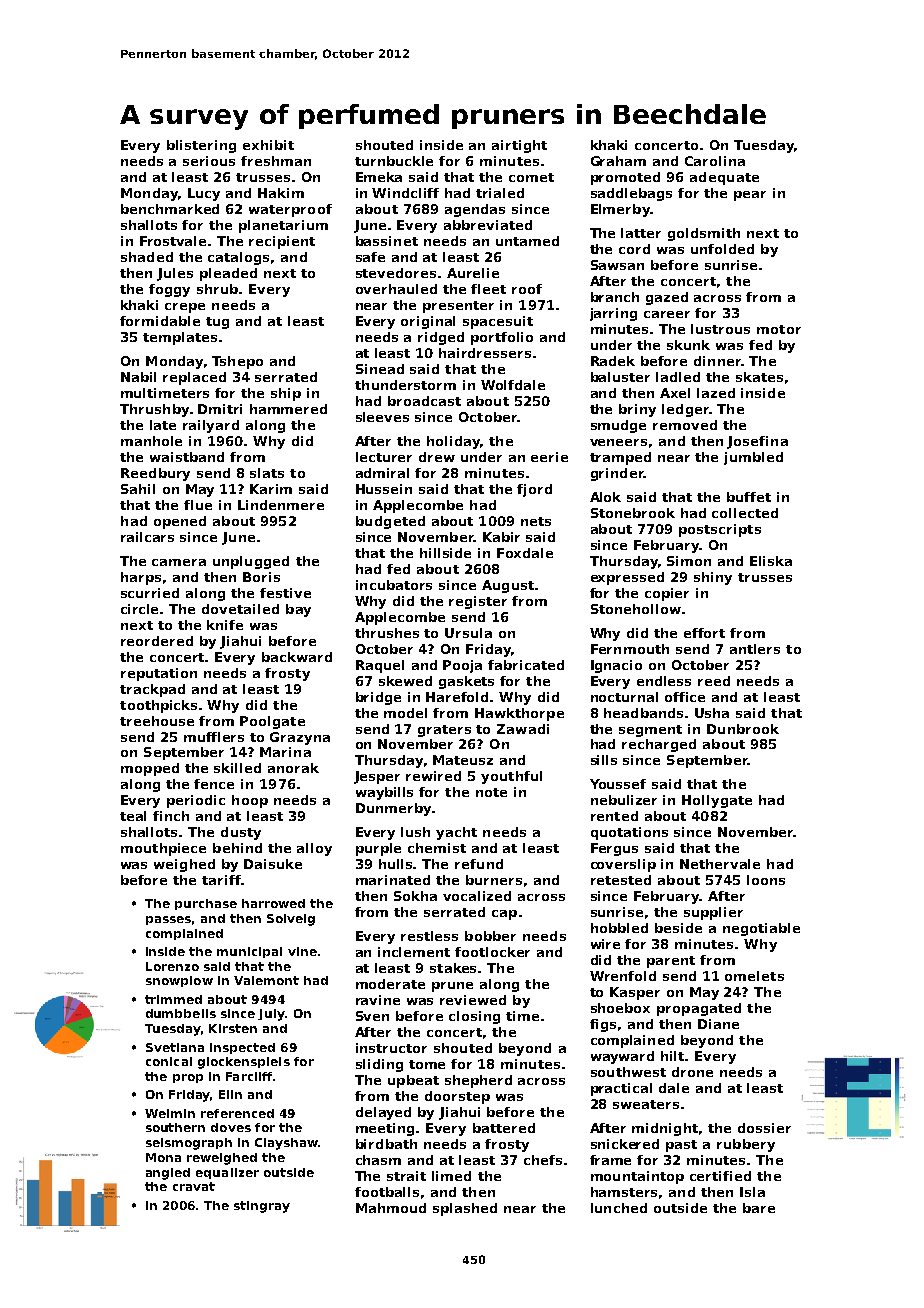  Describe the element at coordinates (604, 760) in the document. I see `sills` at that location.
